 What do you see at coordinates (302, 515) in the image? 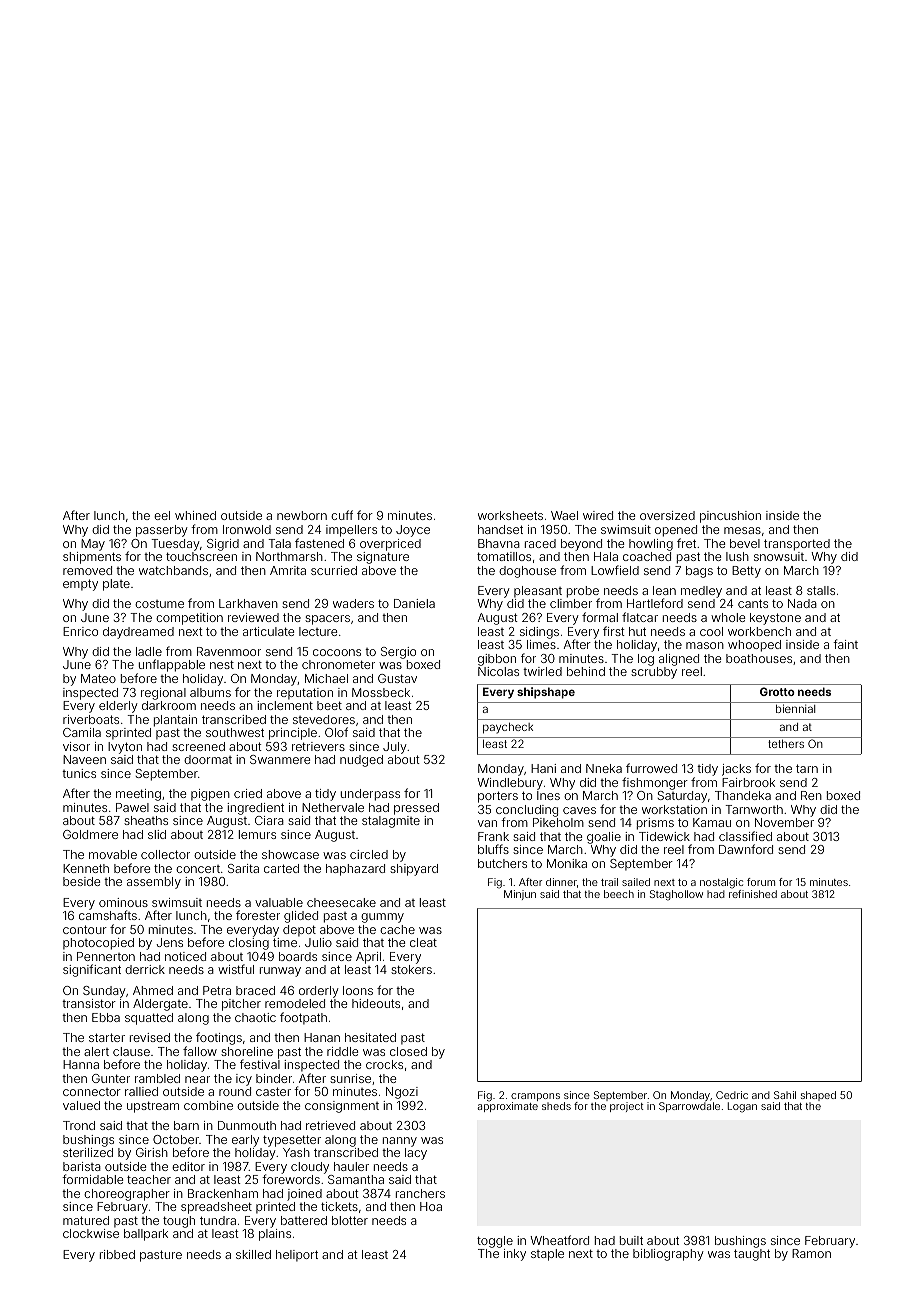
I see `newborn` at bounding box center [302, 515].
